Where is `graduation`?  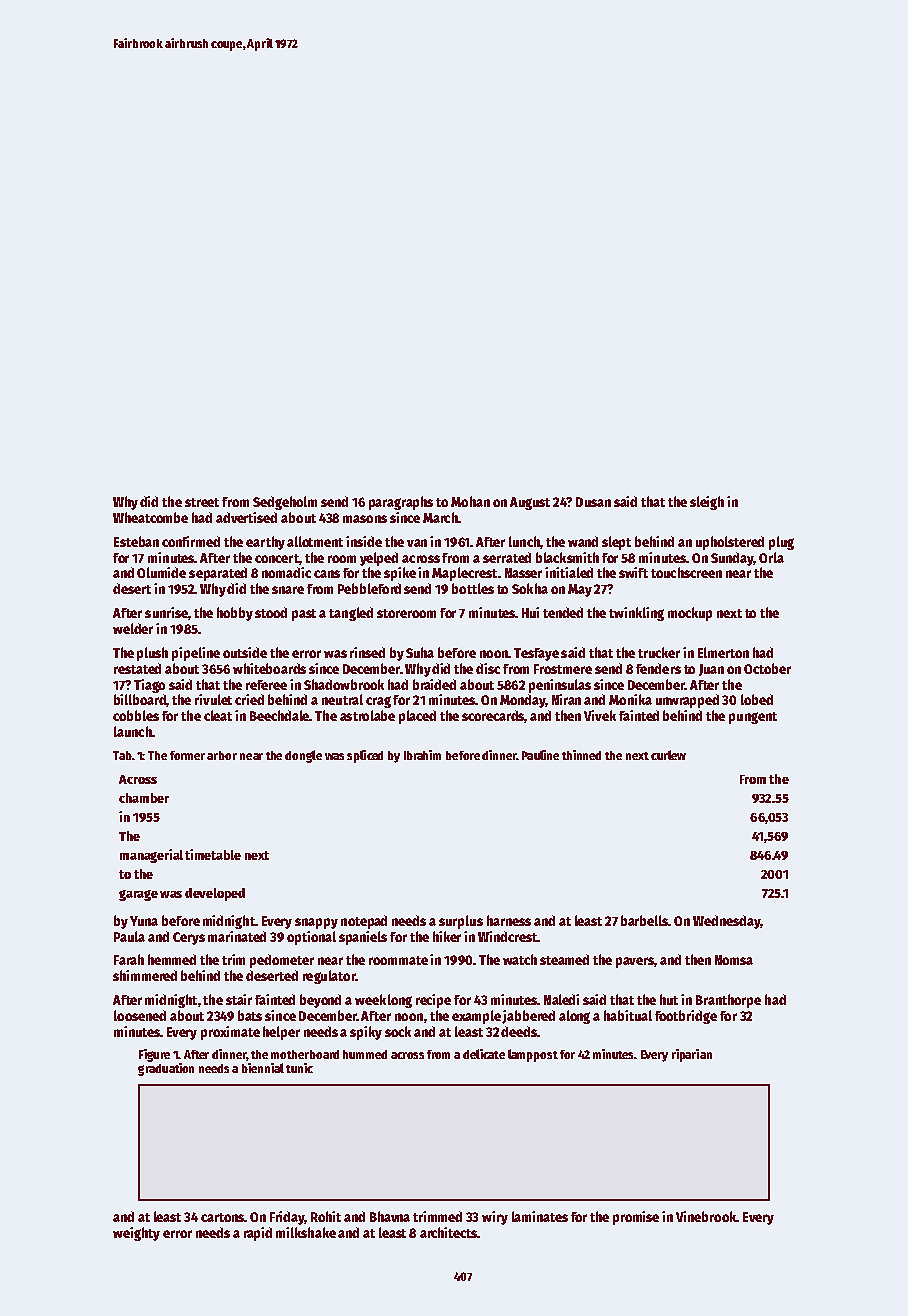
graduation is located at coordinates (166, 1069).
